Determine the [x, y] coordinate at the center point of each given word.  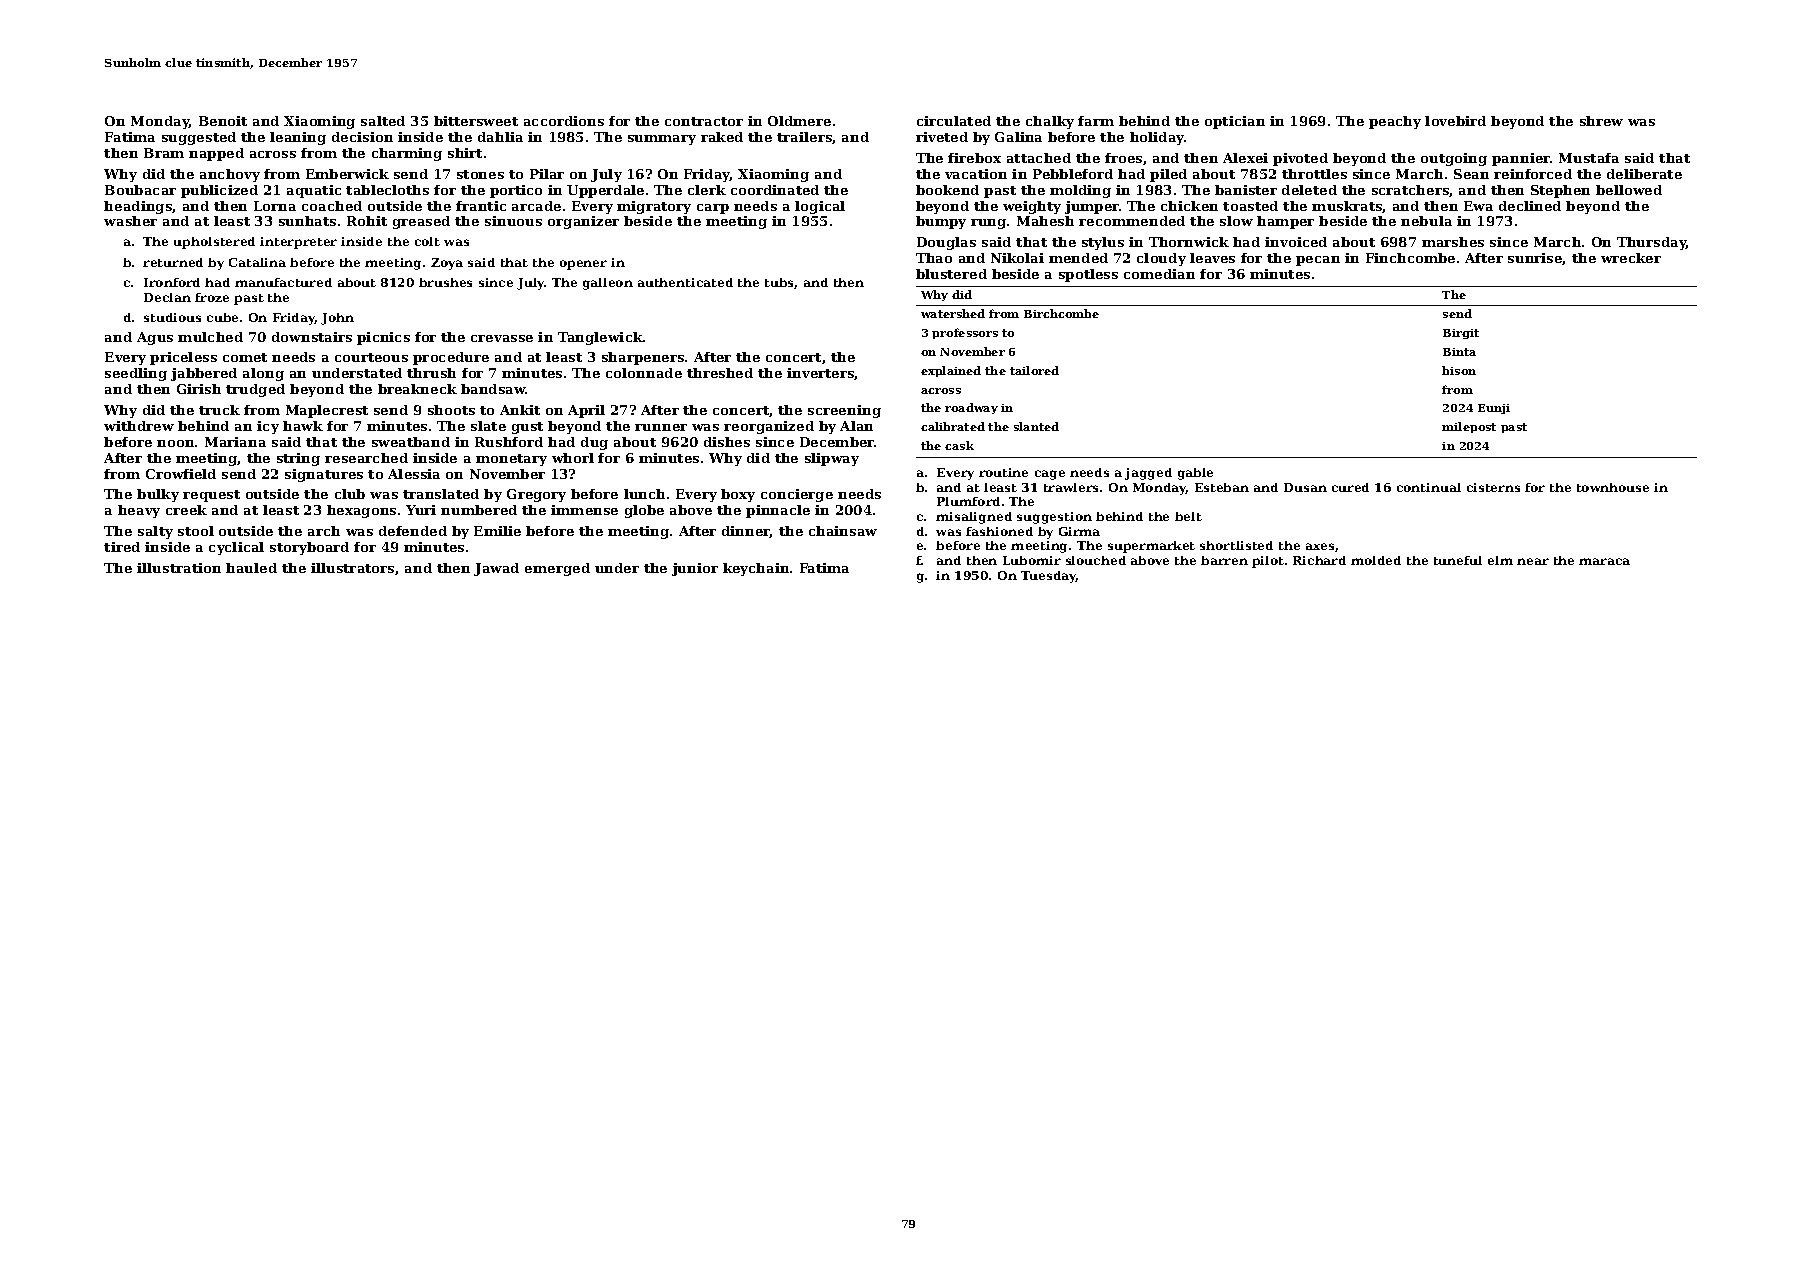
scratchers [1410, 190]
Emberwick [347, 174]
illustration [179, 568]
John [337, 319]
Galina [1018, 137]
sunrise [1535, 259]
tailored [1034, 370]
